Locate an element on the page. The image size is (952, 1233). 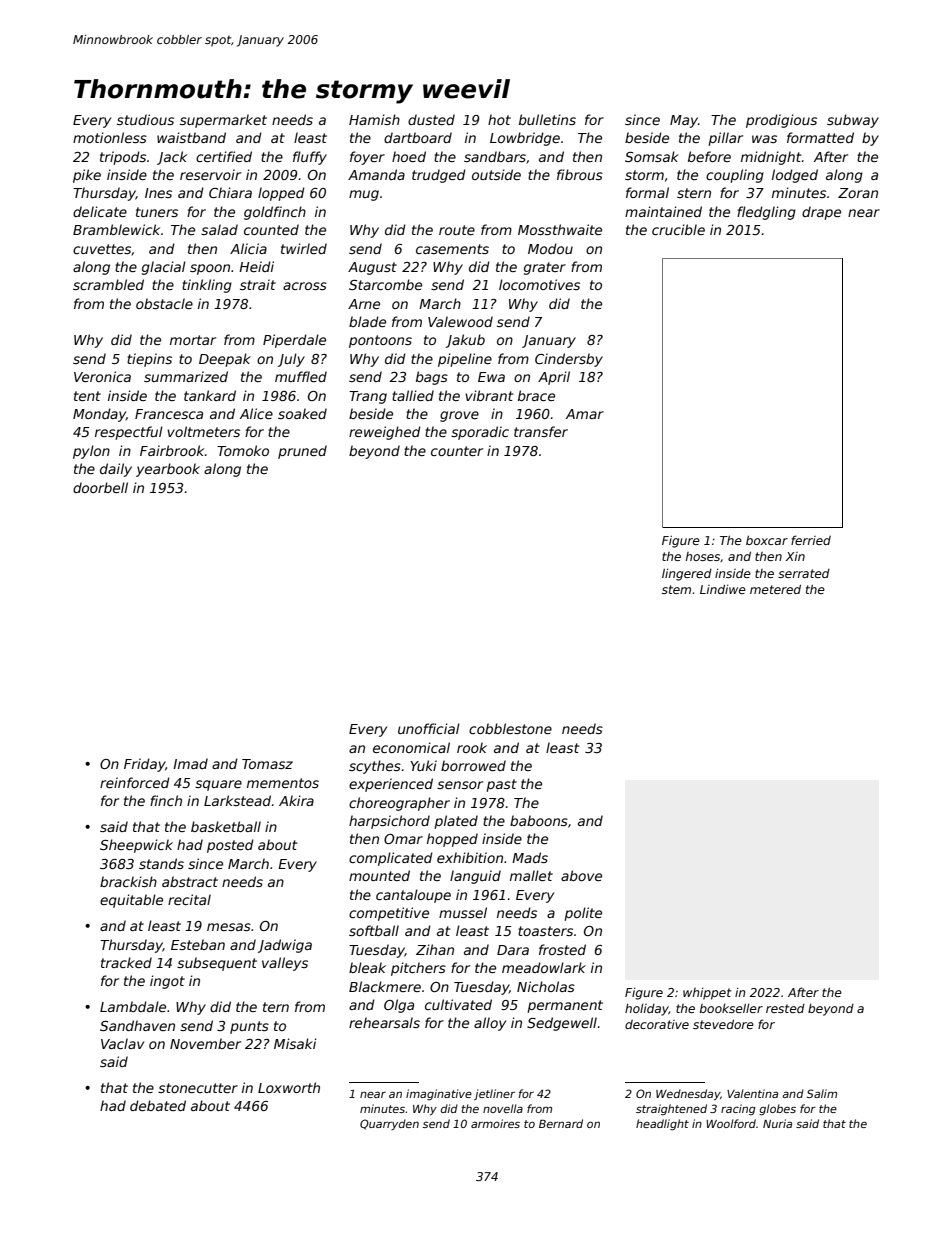
Blackmere is located at coordinates (385, 986).
